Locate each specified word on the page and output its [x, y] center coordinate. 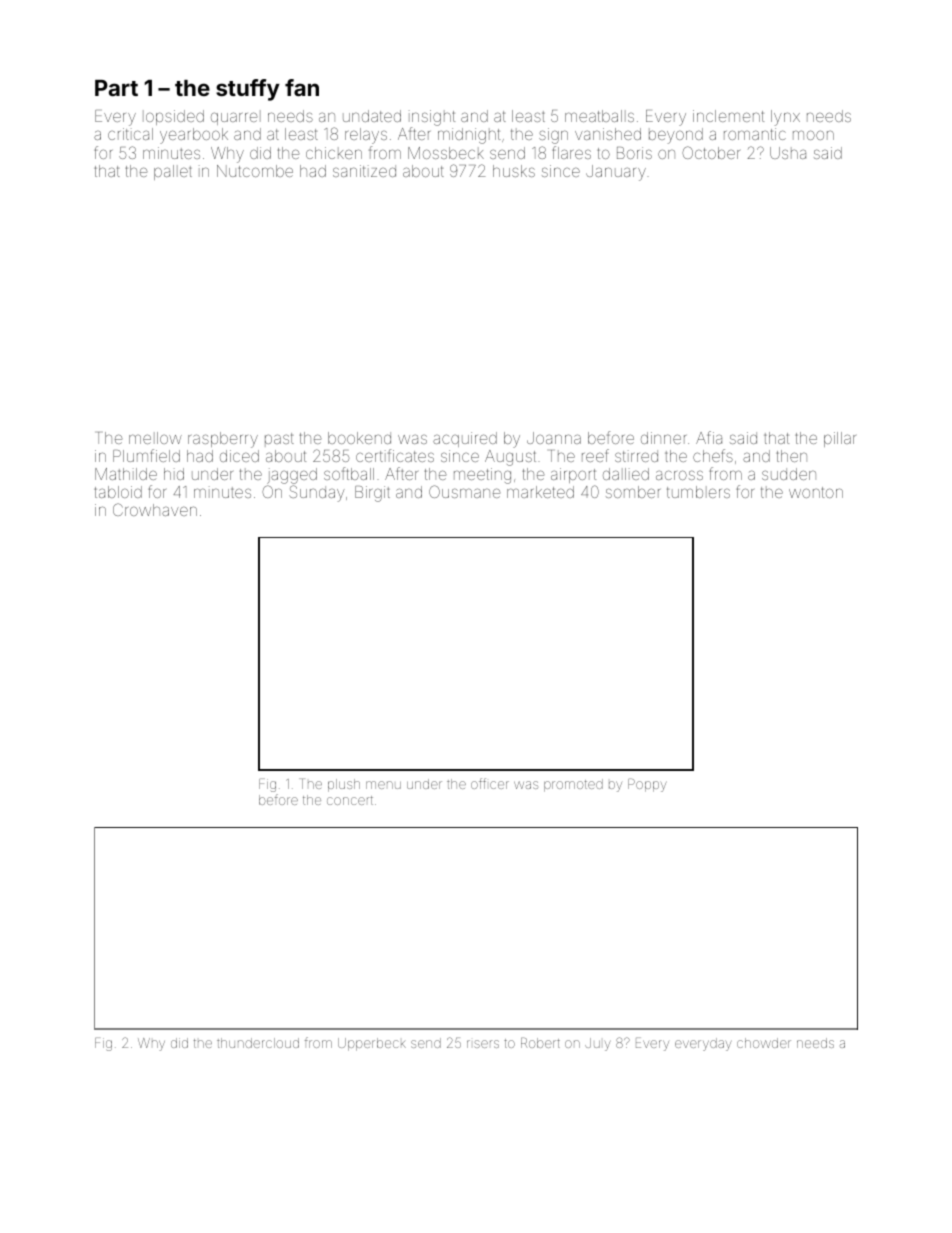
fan [302, 87]
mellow [155, 438]
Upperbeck [372, 1044]
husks [514, 171]
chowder [764, 1043]
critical [130, 134]
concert [350, 800]
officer [490, 783]
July [597, 1044]
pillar [840, 439]
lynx [785, 118]
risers [483, 1044]
